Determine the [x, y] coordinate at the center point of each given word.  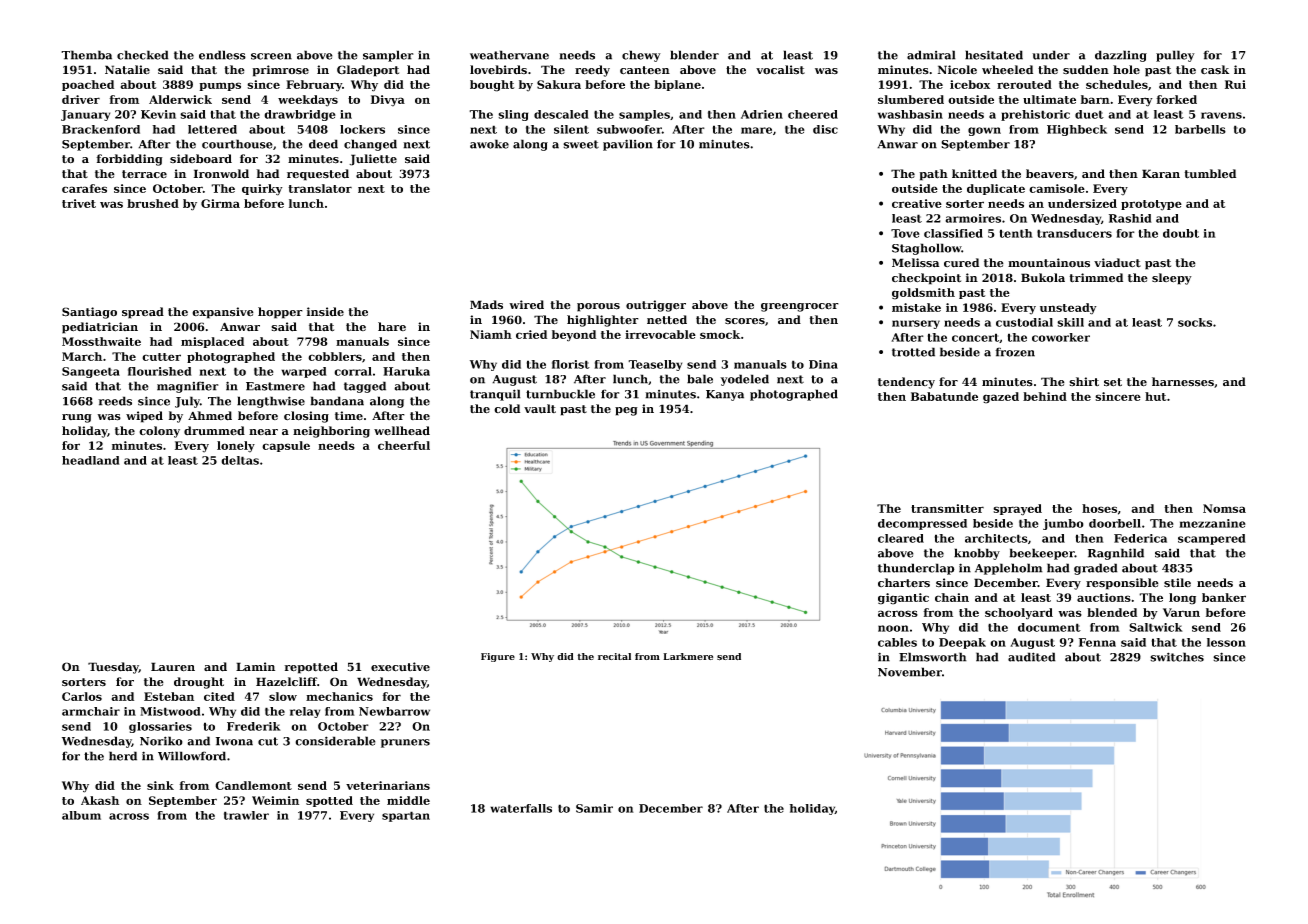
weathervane [509, 55]
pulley [1175, 56]
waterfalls [521, 808]
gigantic [903, 599]
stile [1177, 583]
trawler [246, 815]
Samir [594, 808]
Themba [86, 55]
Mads [486, 305]
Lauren [173, 667]
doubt [1181, 233]
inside [325, 312]
